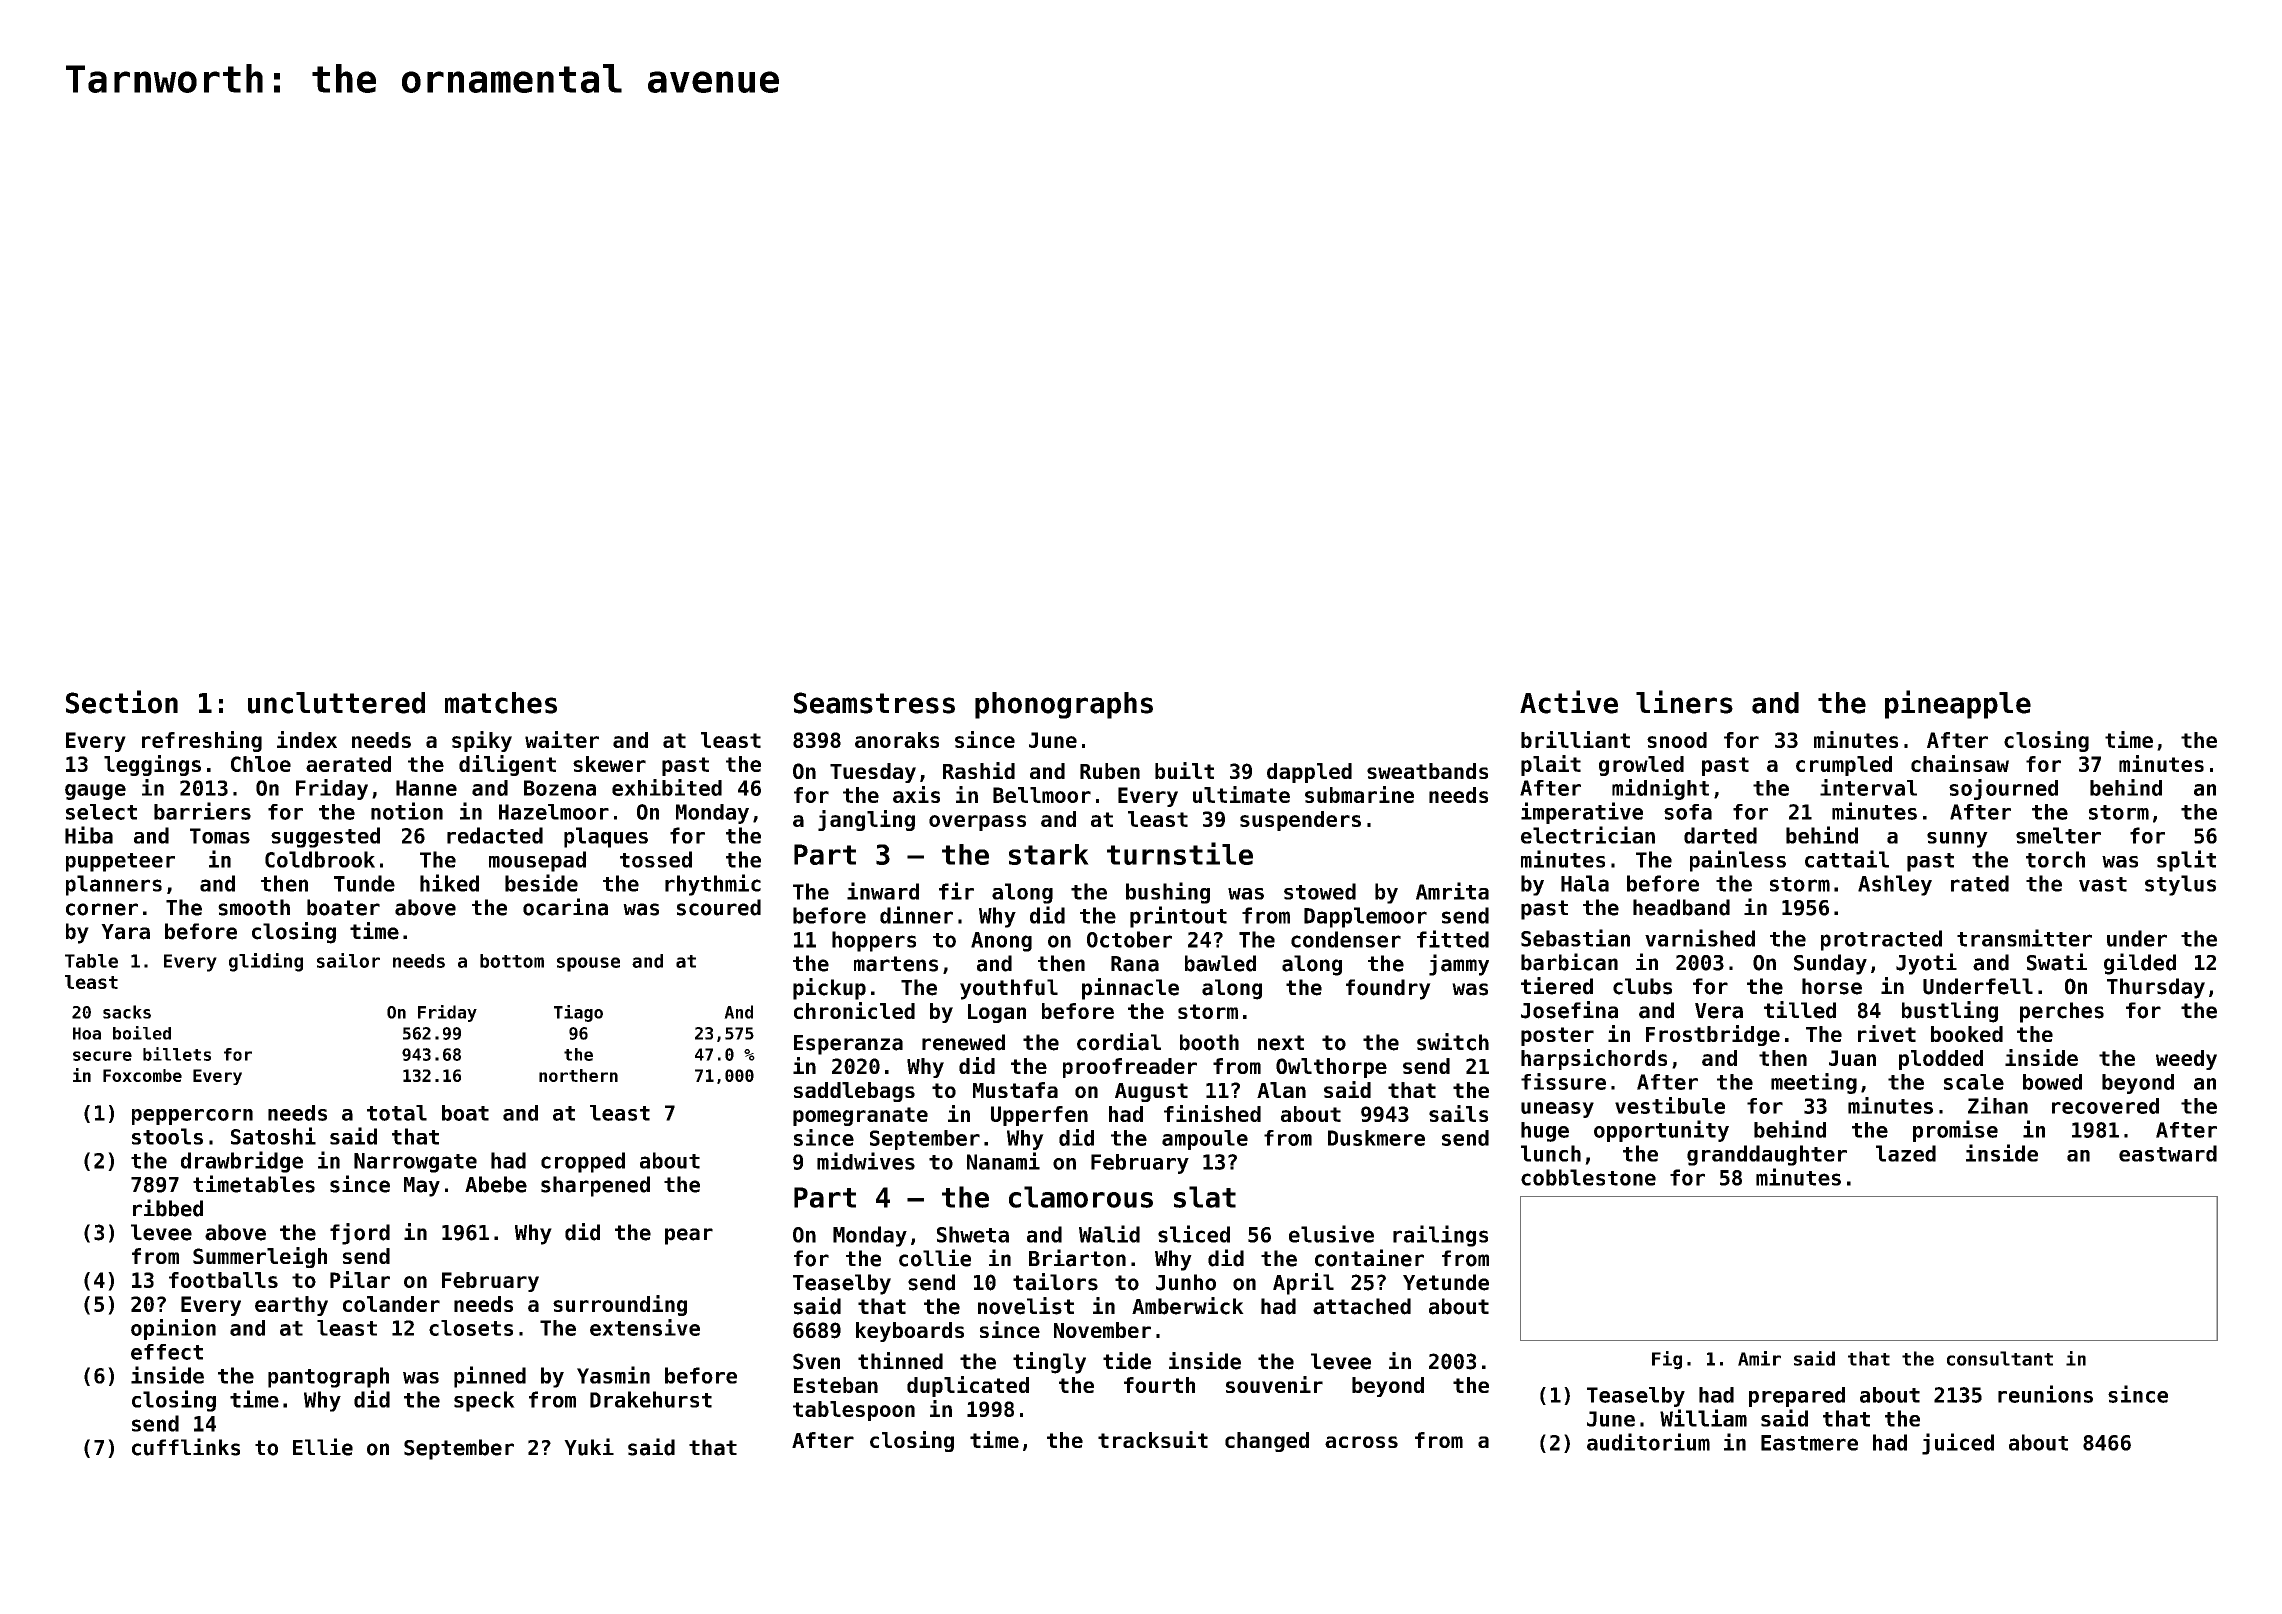 This screenshot has width=2282, height=1614. Describe the element at coordinates (578, 1013) in the screenshot. I see `Tiago` at that location.
